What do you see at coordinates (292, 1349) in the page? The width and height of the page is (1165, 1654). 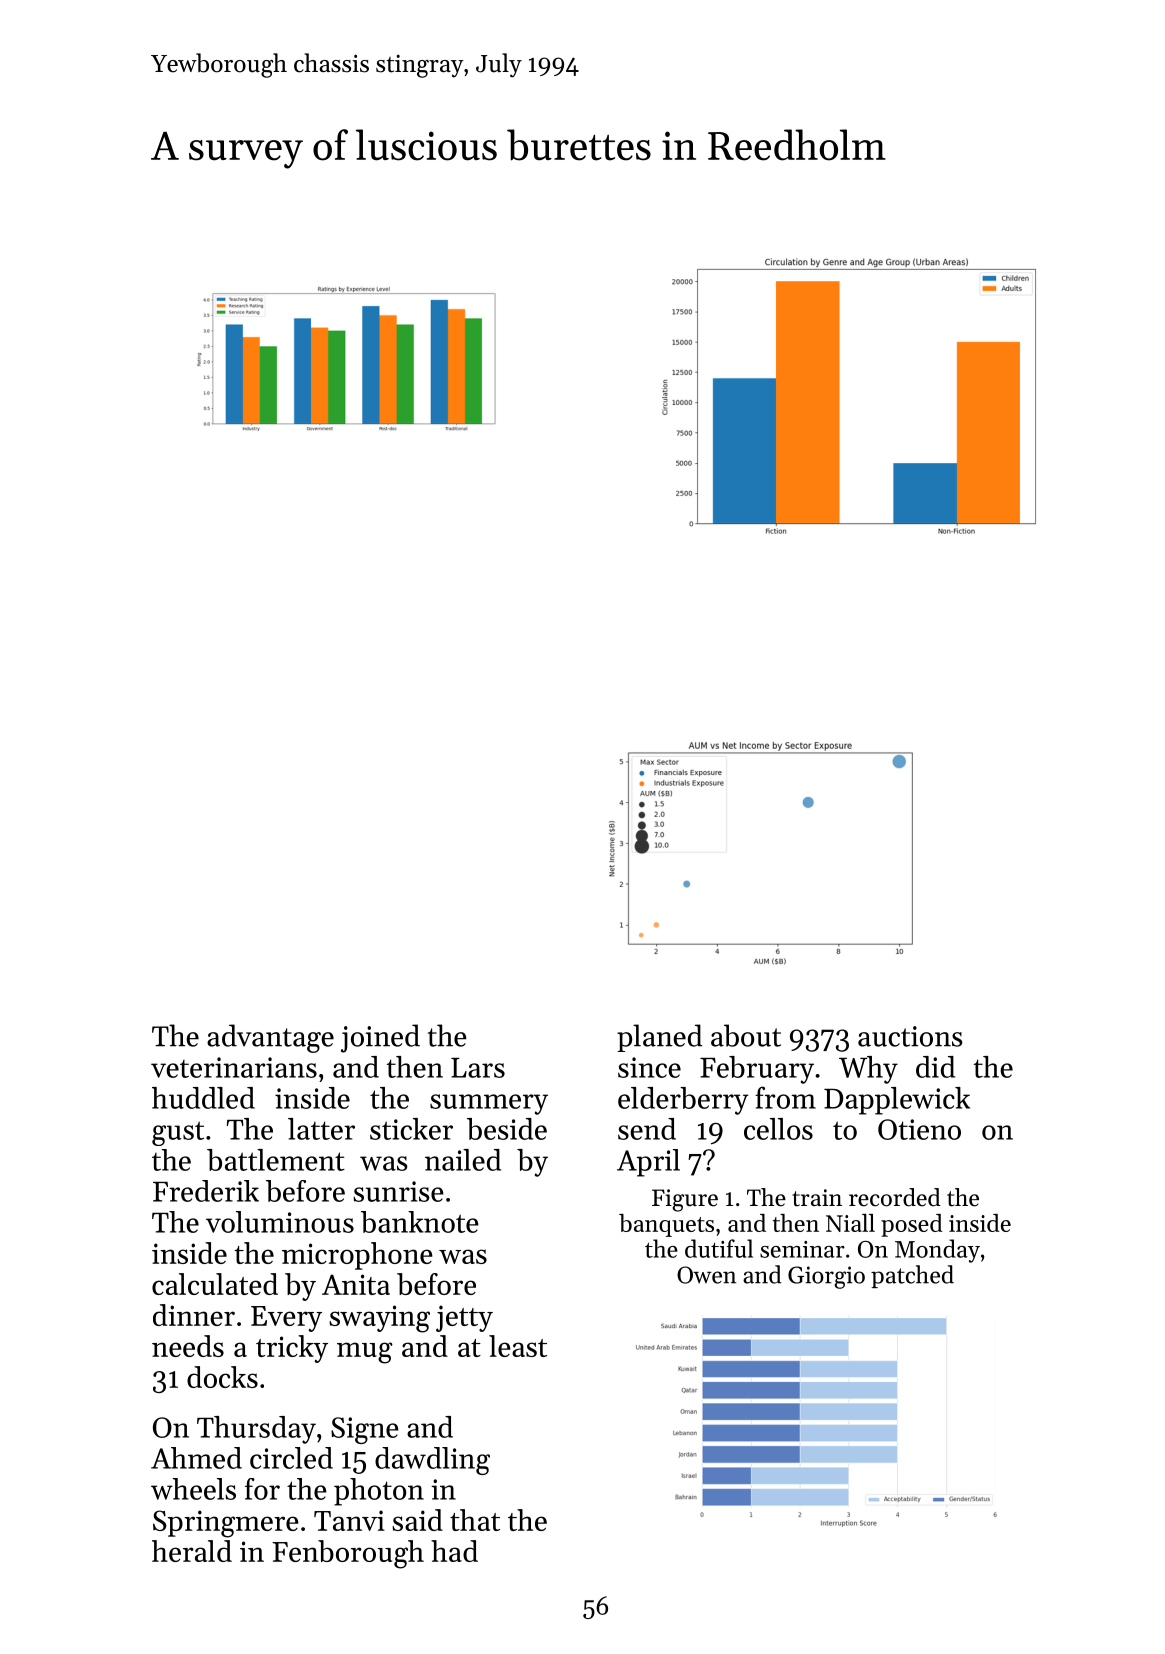 I see `tricky` at bounding box center [292, 1349].
